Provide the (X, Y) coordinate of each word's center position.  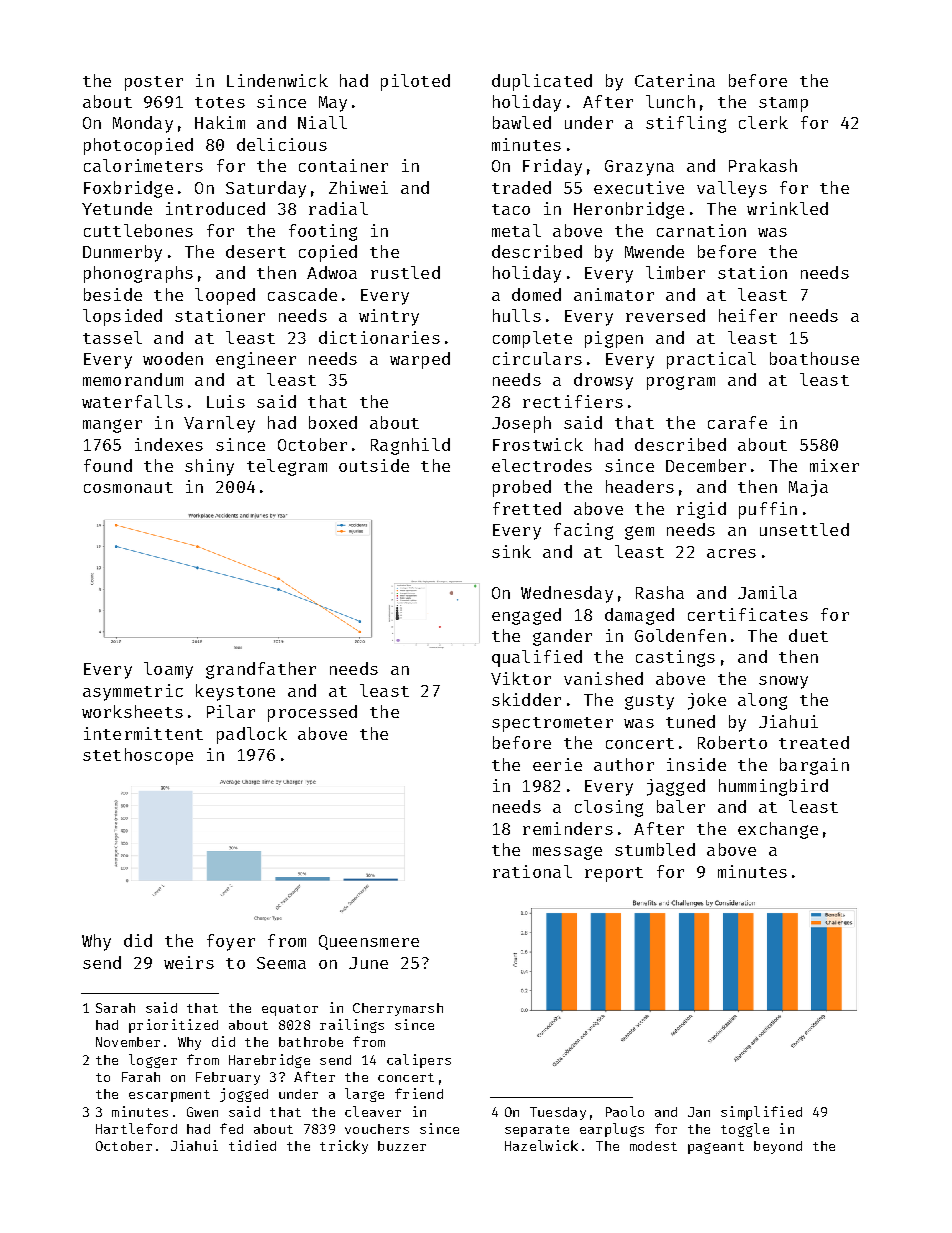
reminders (568, 828)
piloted (415, 82)
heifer (748, 315)
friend (419, 1093)
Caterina (675, 80)
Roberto (732, 742)
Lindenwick (277, 80)
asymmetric (133, 692)
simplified (761, 1113)
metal (516, 230)
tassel (112, 337)
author (624, 764)
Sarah (115, 1008)
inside (696, 764)
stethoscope (138, 756)
